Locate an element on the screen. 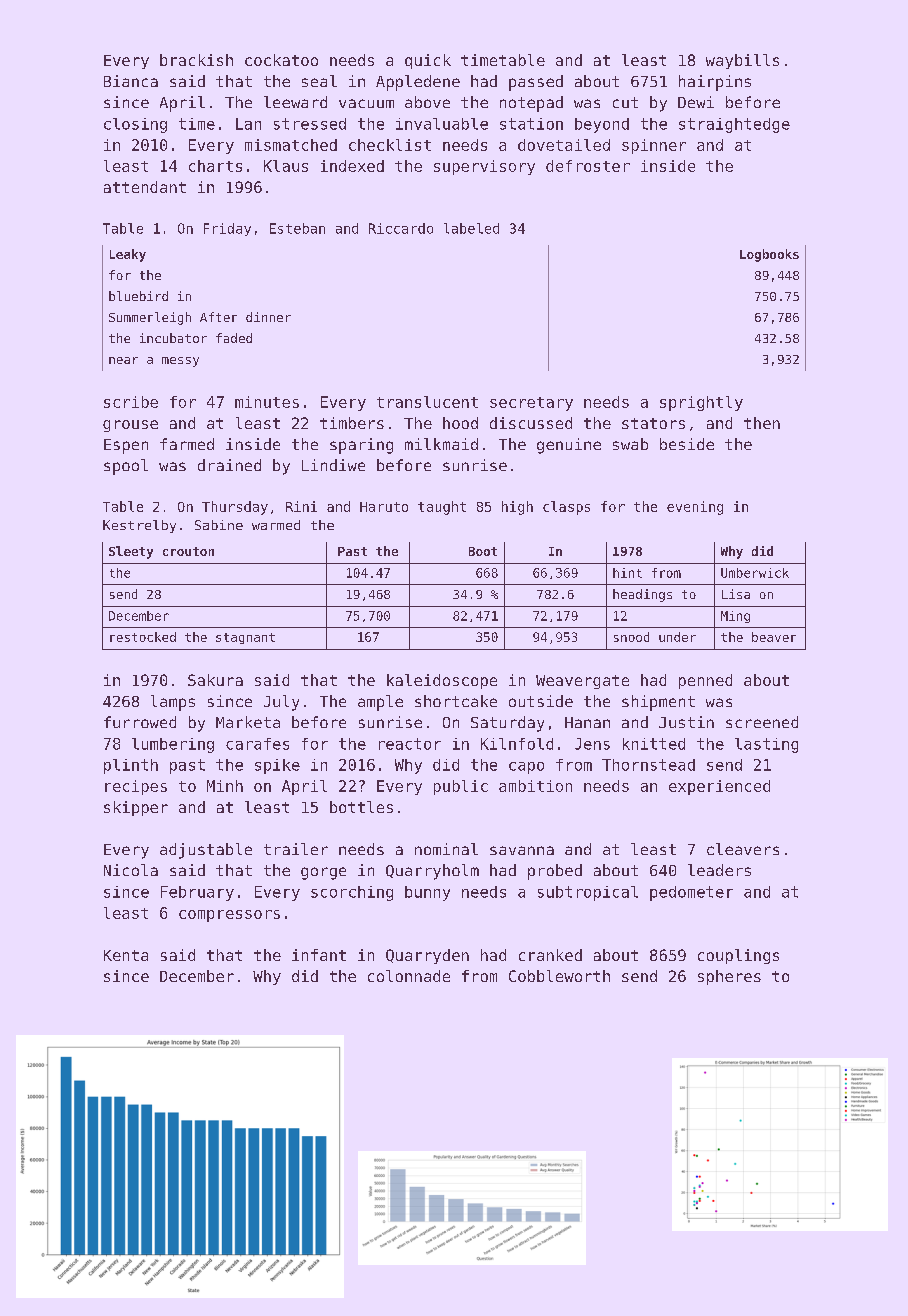 Image resolution: width=908 pixels, height=1316 pixels. spheres is located at coordinates (729, 977).
